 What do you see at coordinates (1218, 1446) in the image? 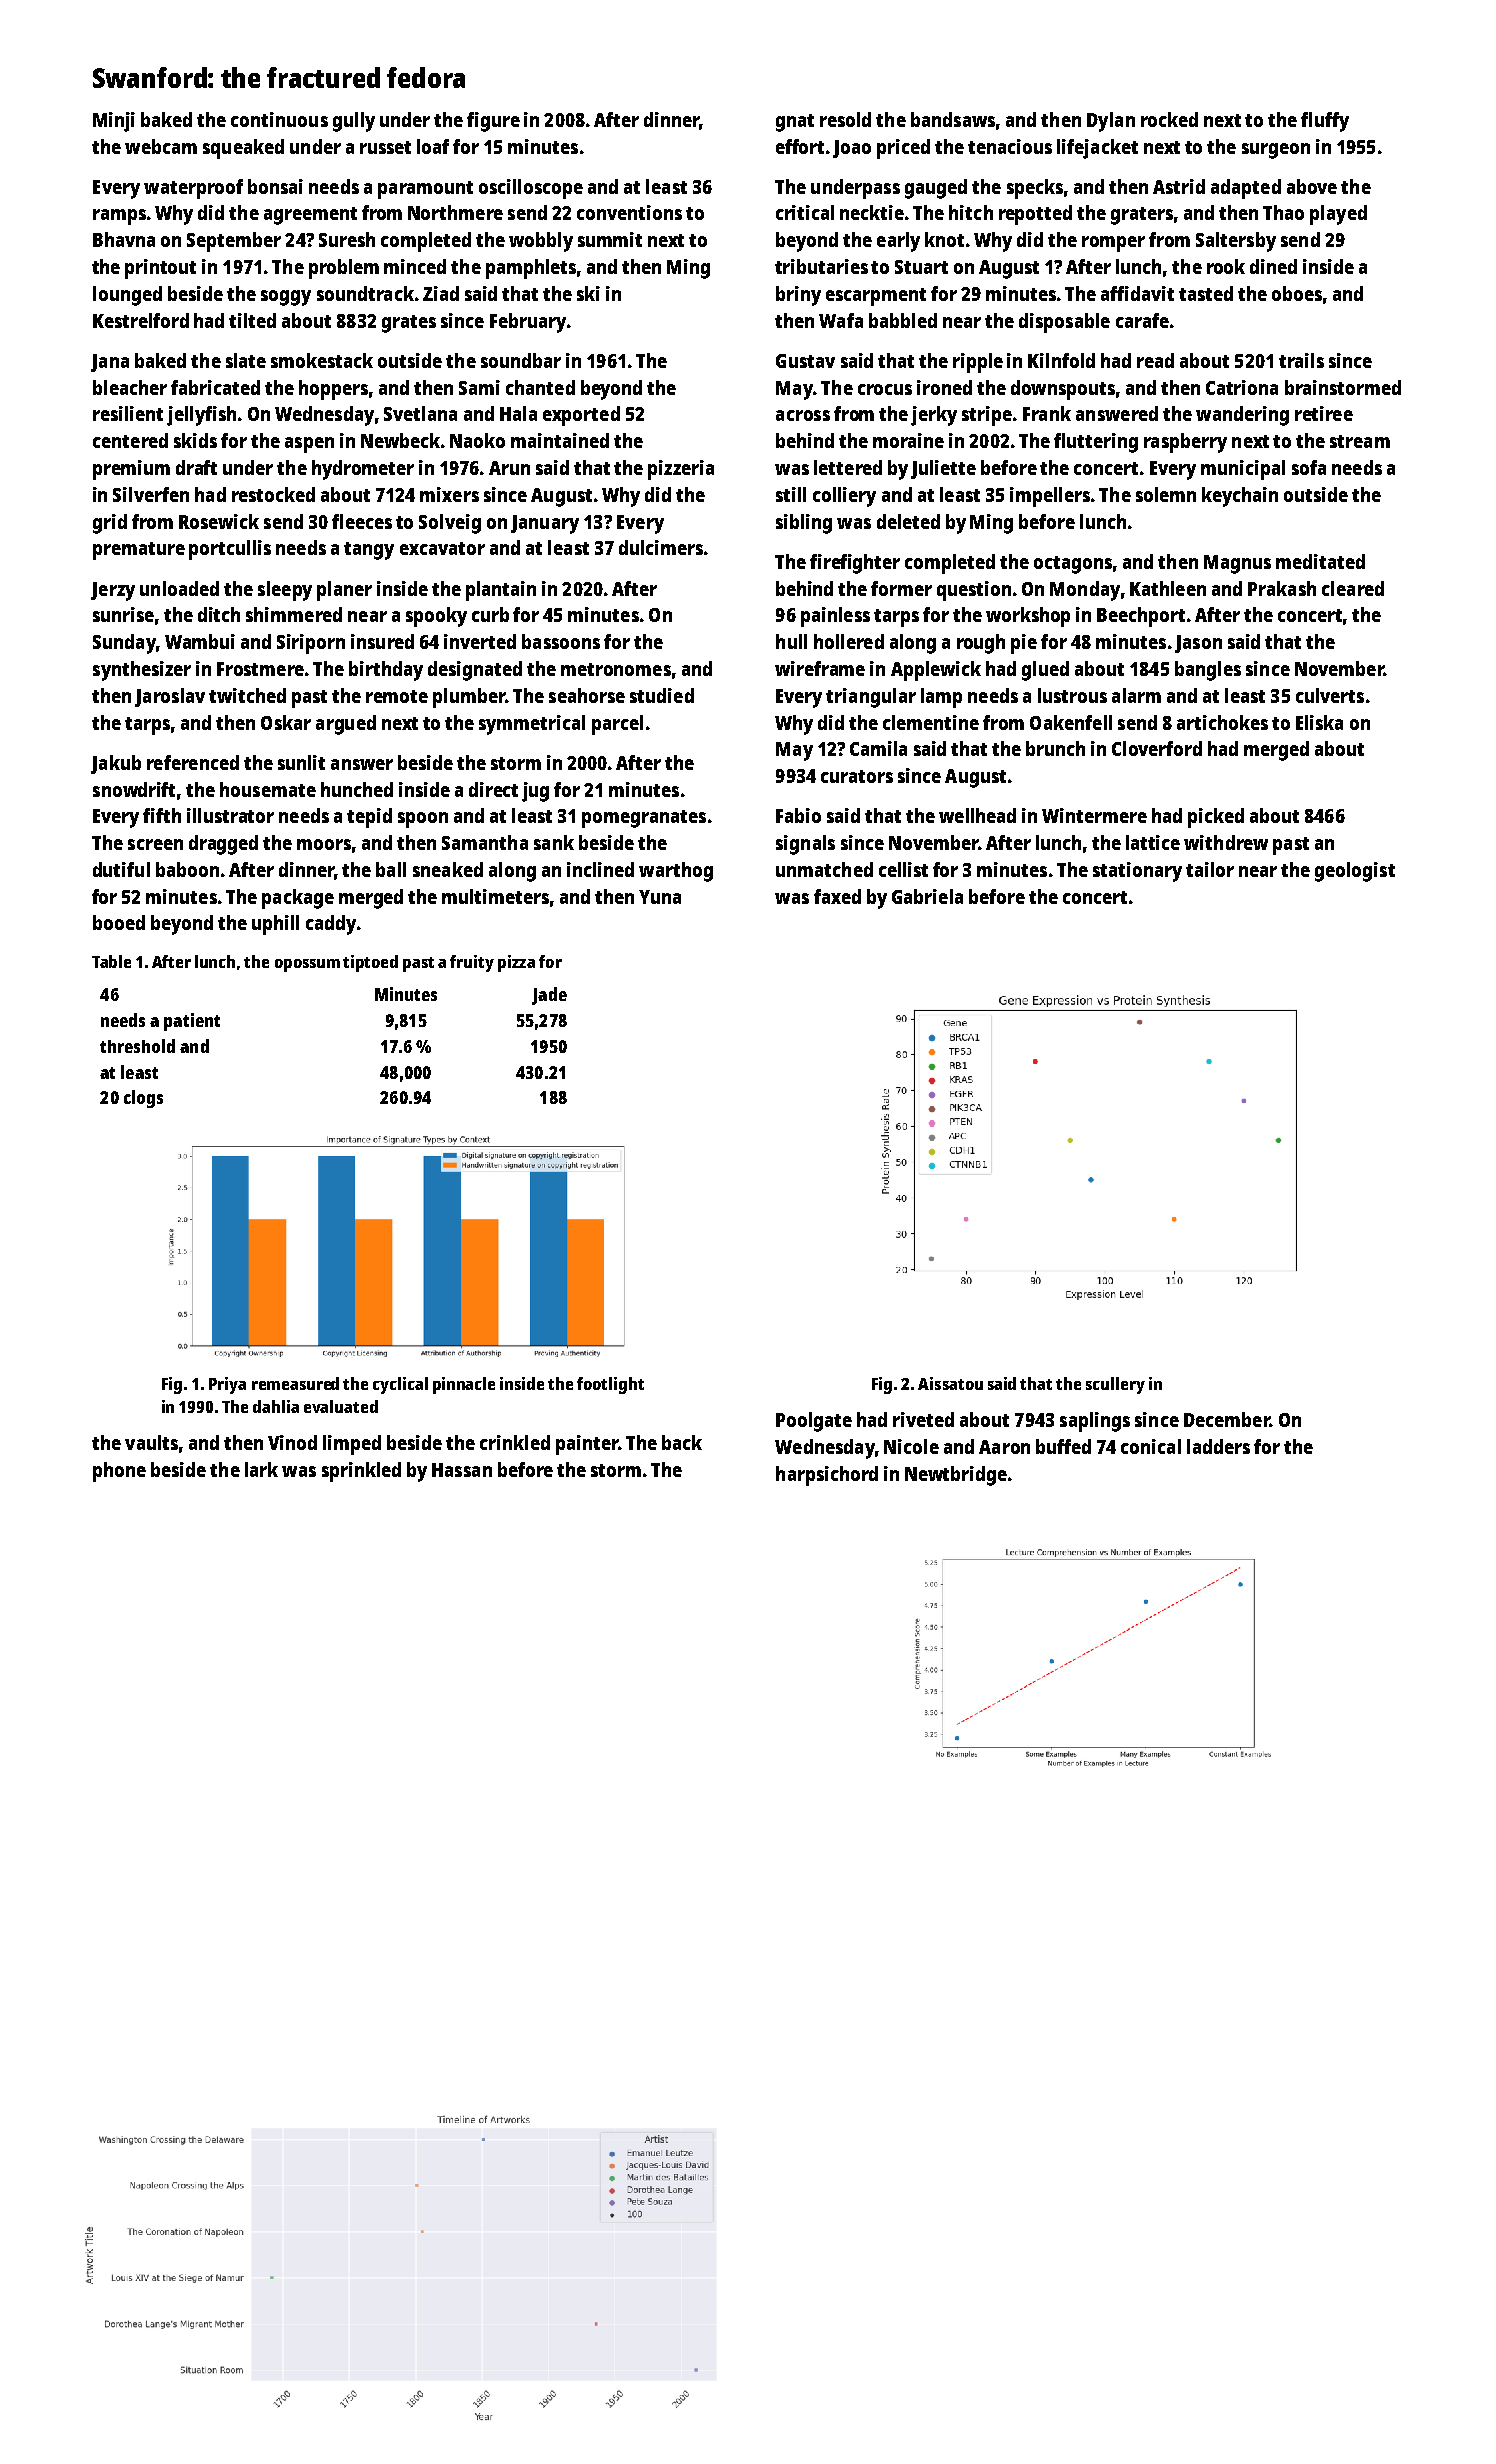
I see `ladders` at bounding box center [1218, 1446].
